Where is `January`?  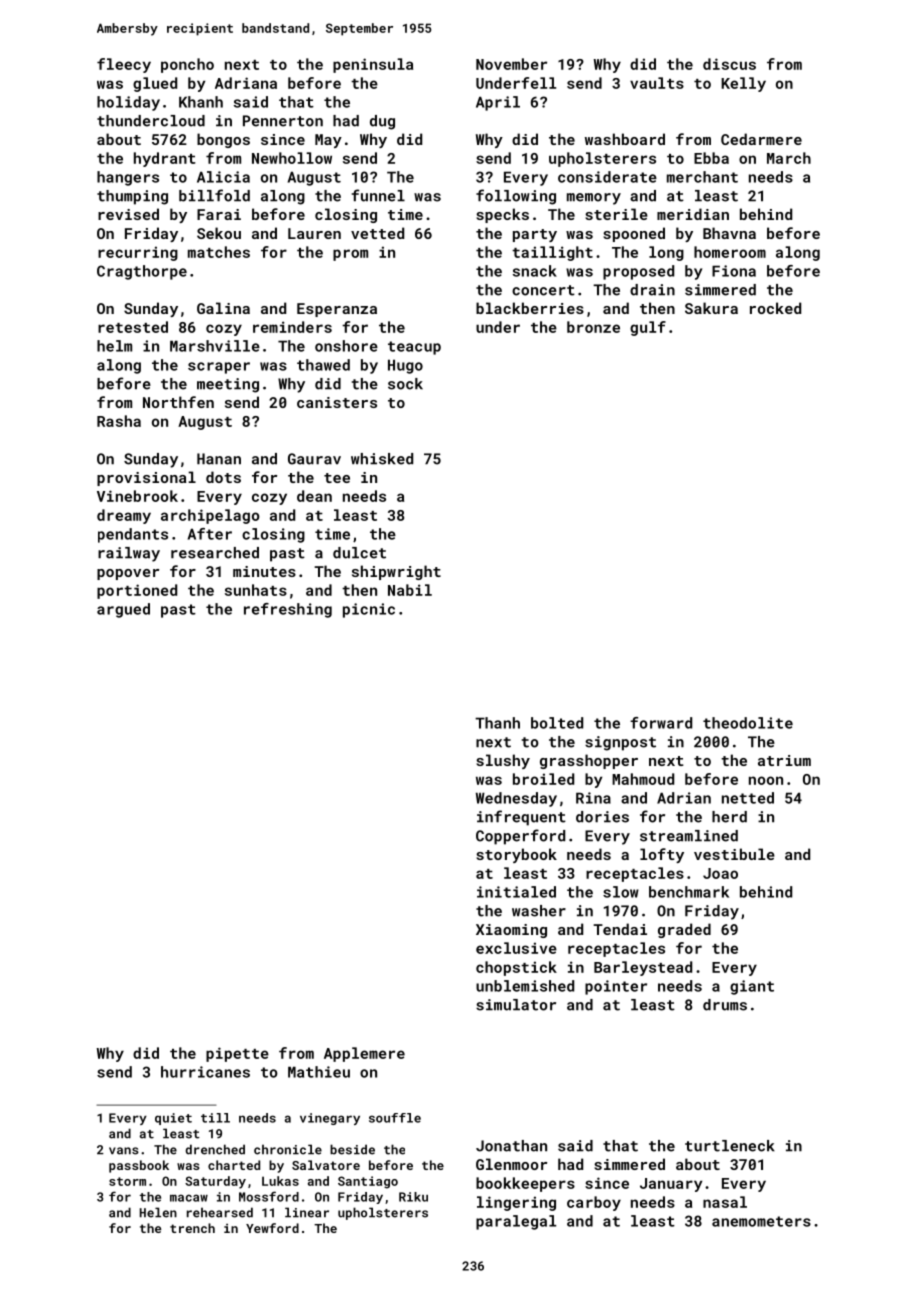 January is located at coordinates (671, 1185).
